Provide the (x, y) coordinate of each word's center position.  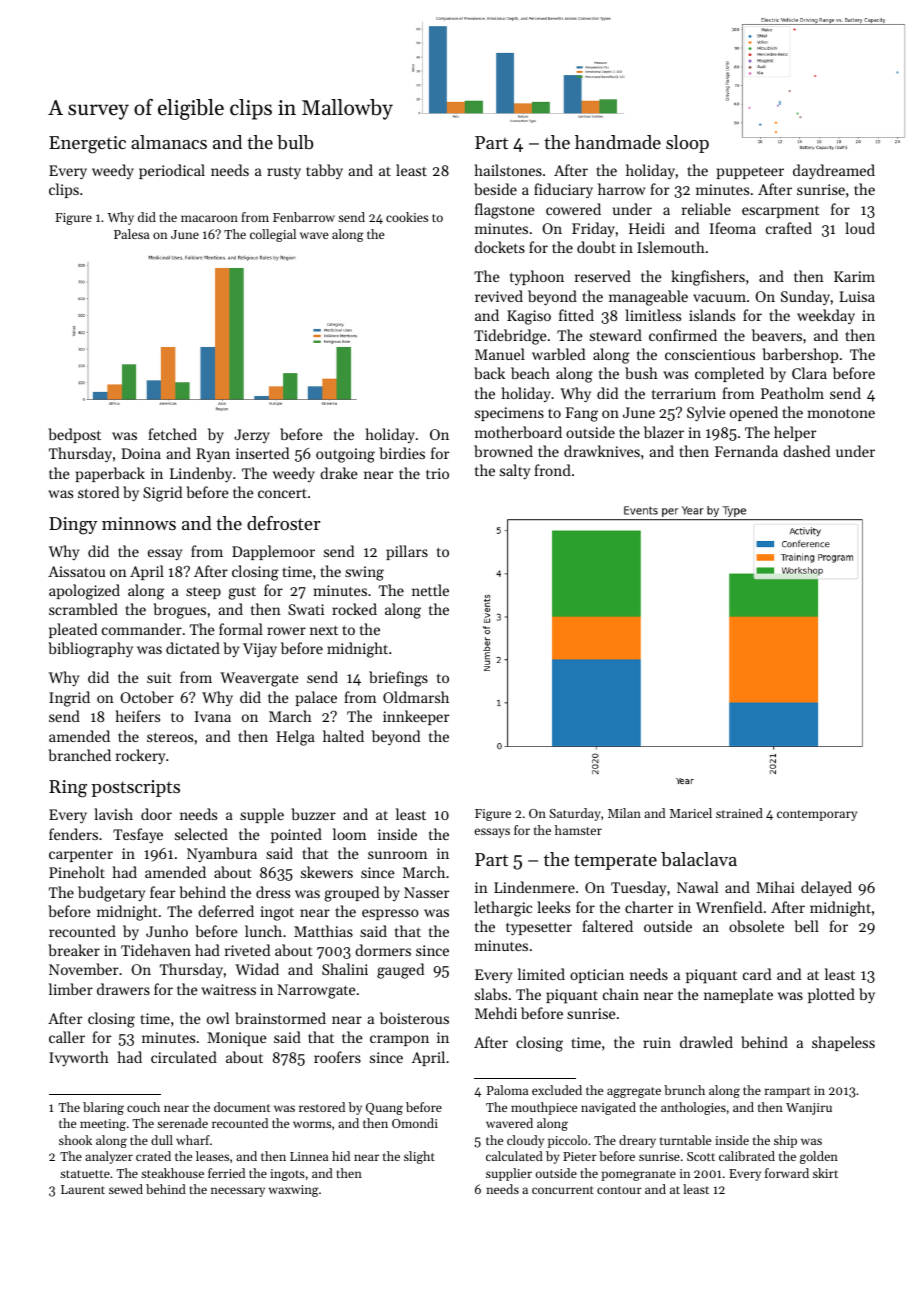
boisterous (414, 1018)
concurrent (563, 1190)
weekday (826, 317)
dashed (806, 451)
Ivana (213, 716)
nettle (430, 590)
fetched (172, 434)
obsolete (756, 926)
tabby (324, 172)
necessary (238, 1192)
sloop (687, 144)
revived (499, 296)
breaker (74, 950)
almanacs (169, 142)
